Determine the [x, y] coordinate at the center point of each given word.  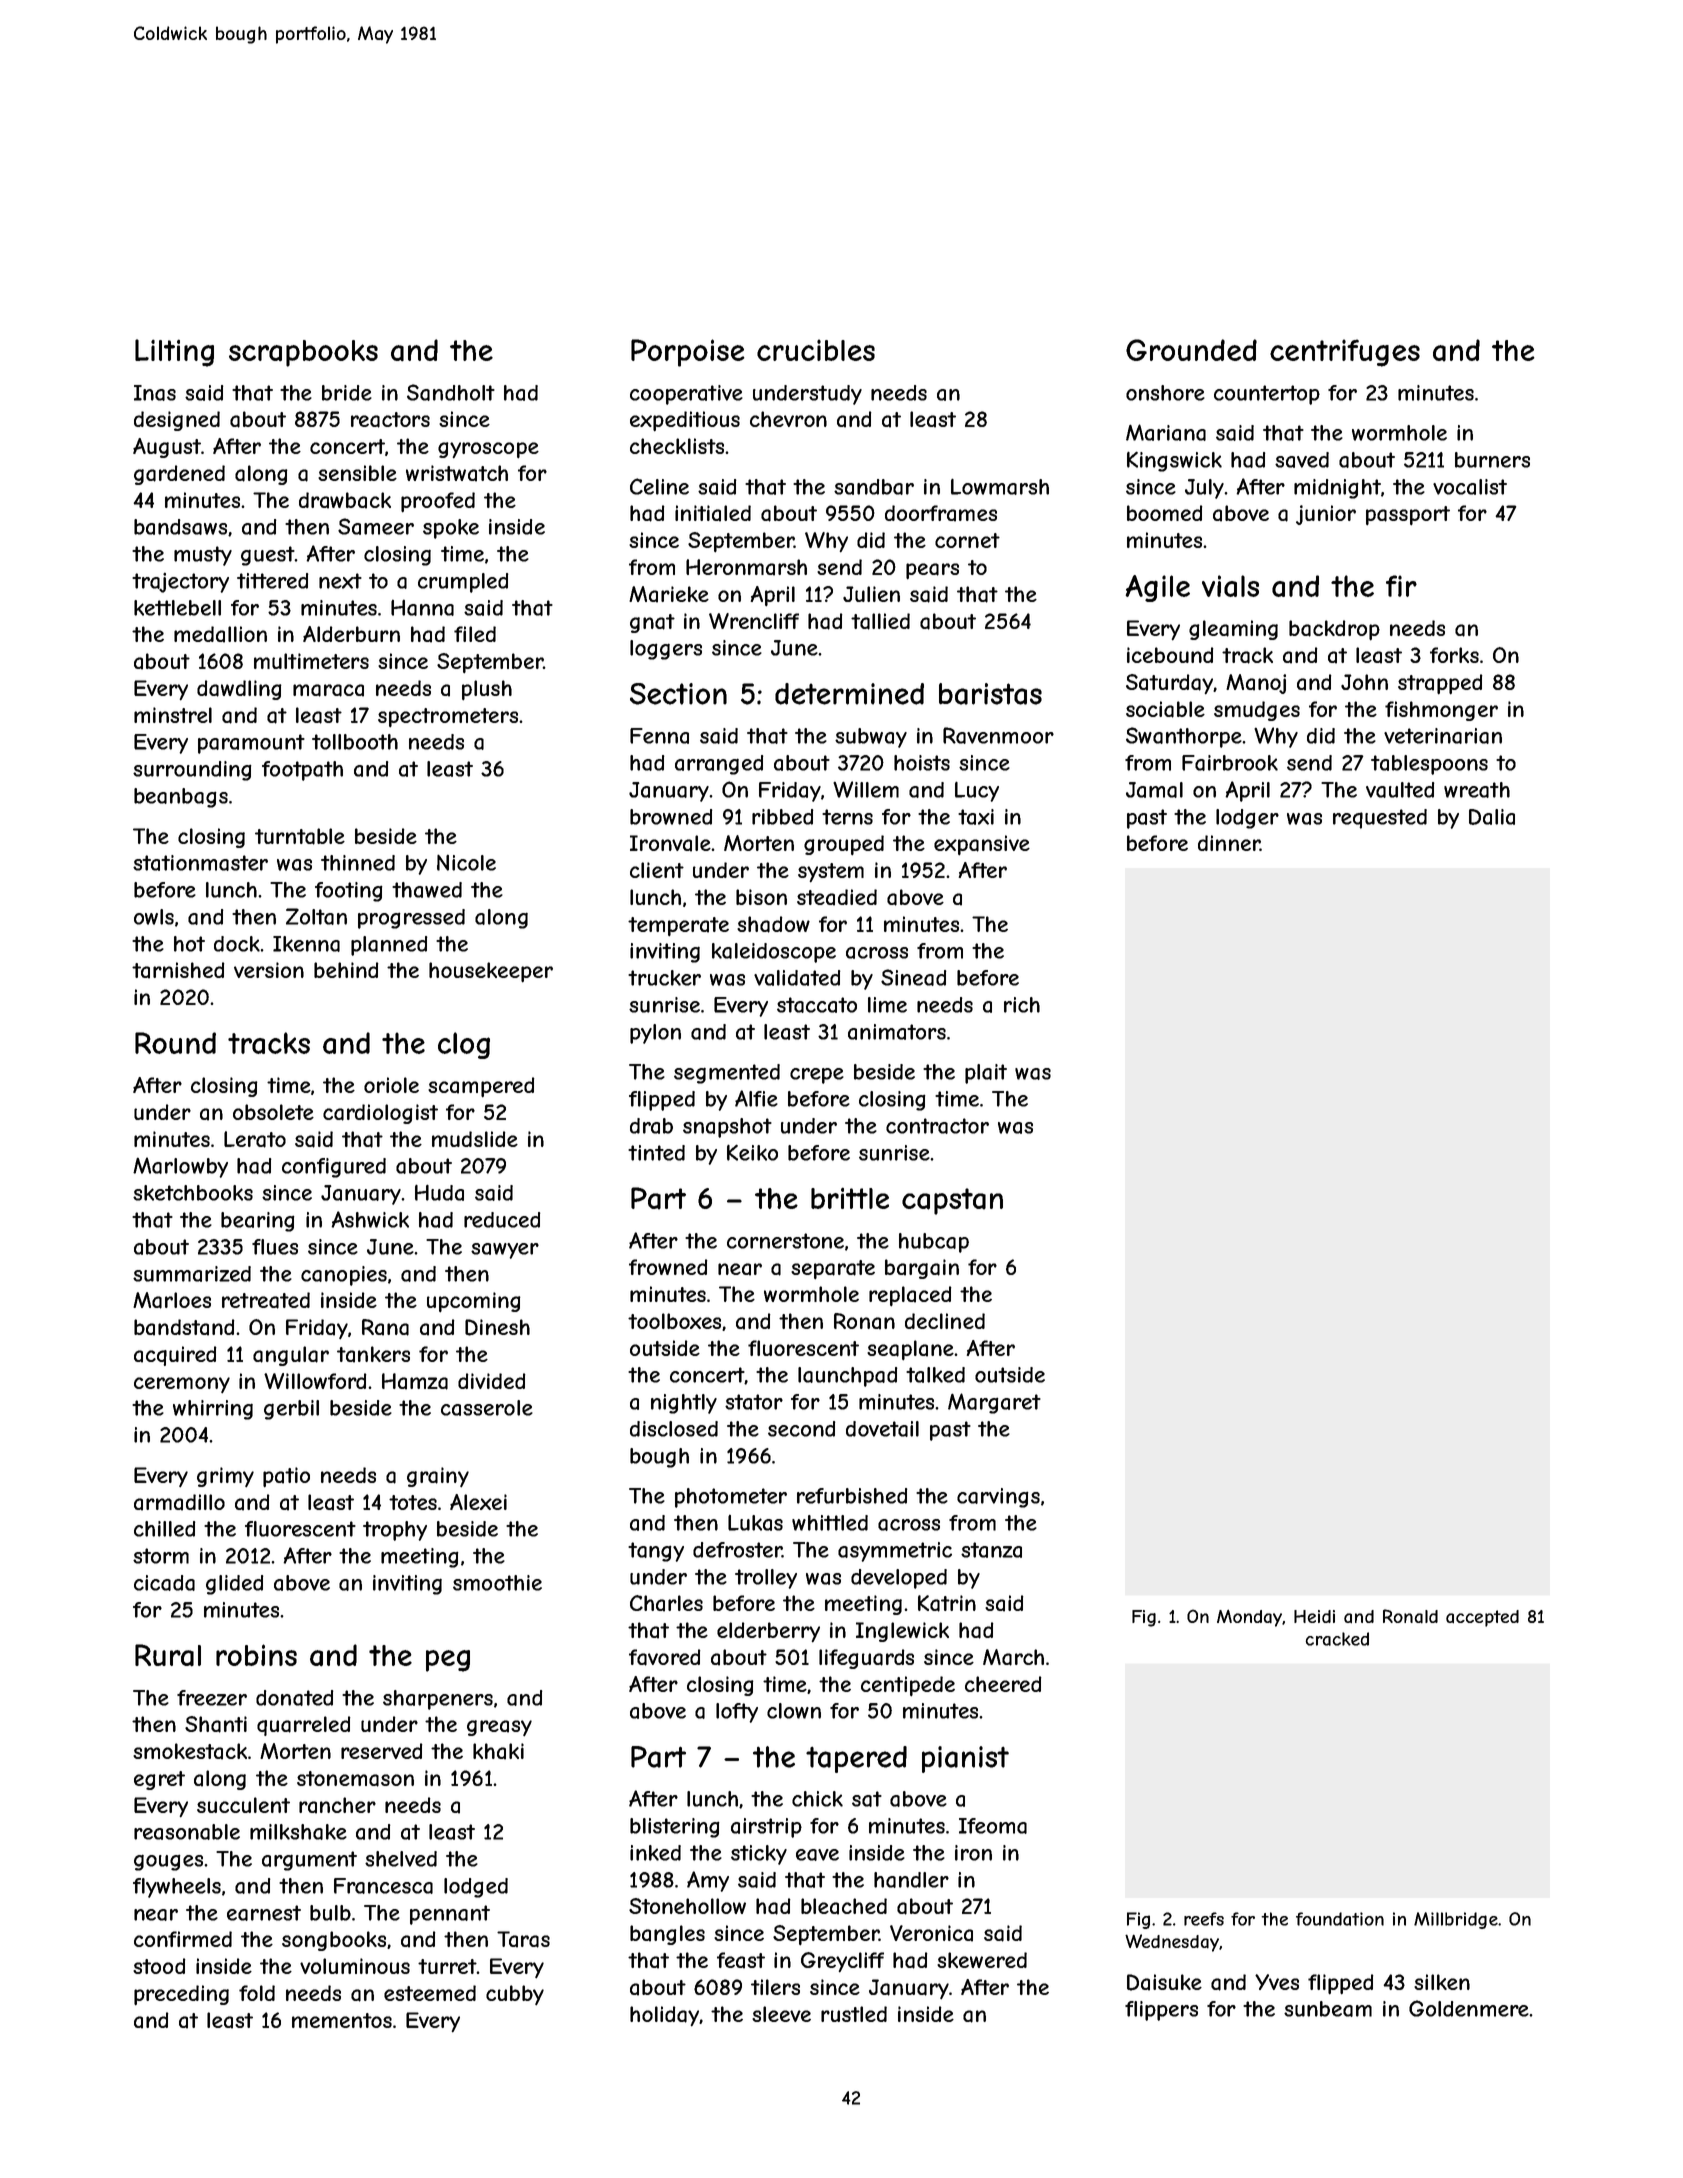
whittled [830, 1523]
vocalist [1470, 487]
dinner [1229, 843]
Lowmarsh [1000, 486]
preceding [181, 1995]
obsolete [273, 1112]
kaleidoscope [774, 953]
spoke [451, 529]
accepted [1482, 1618]
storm [161, 1556]
